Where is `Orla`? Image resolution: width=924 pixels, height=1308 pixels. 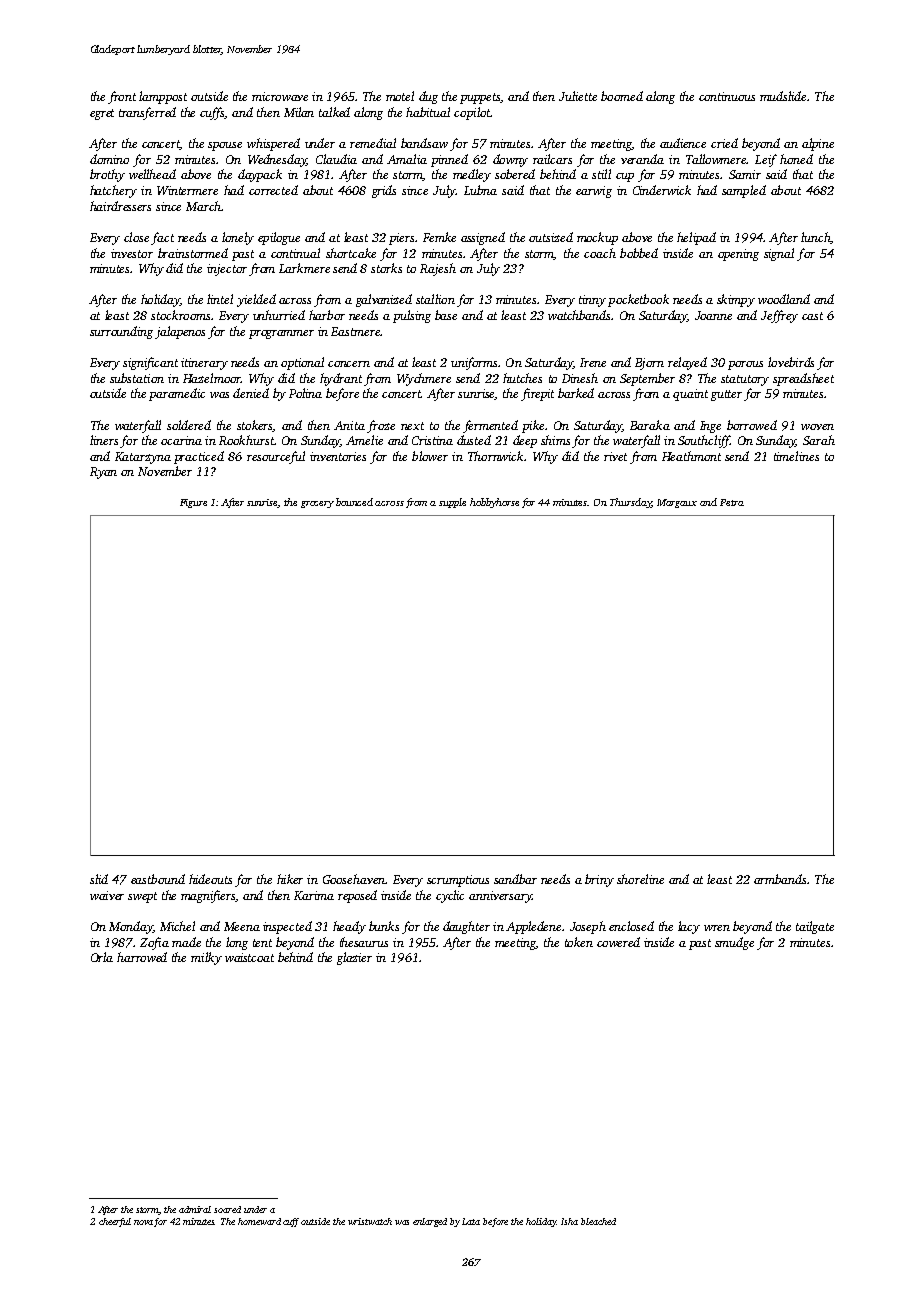 Orla is located at coordinates (102, 957).
